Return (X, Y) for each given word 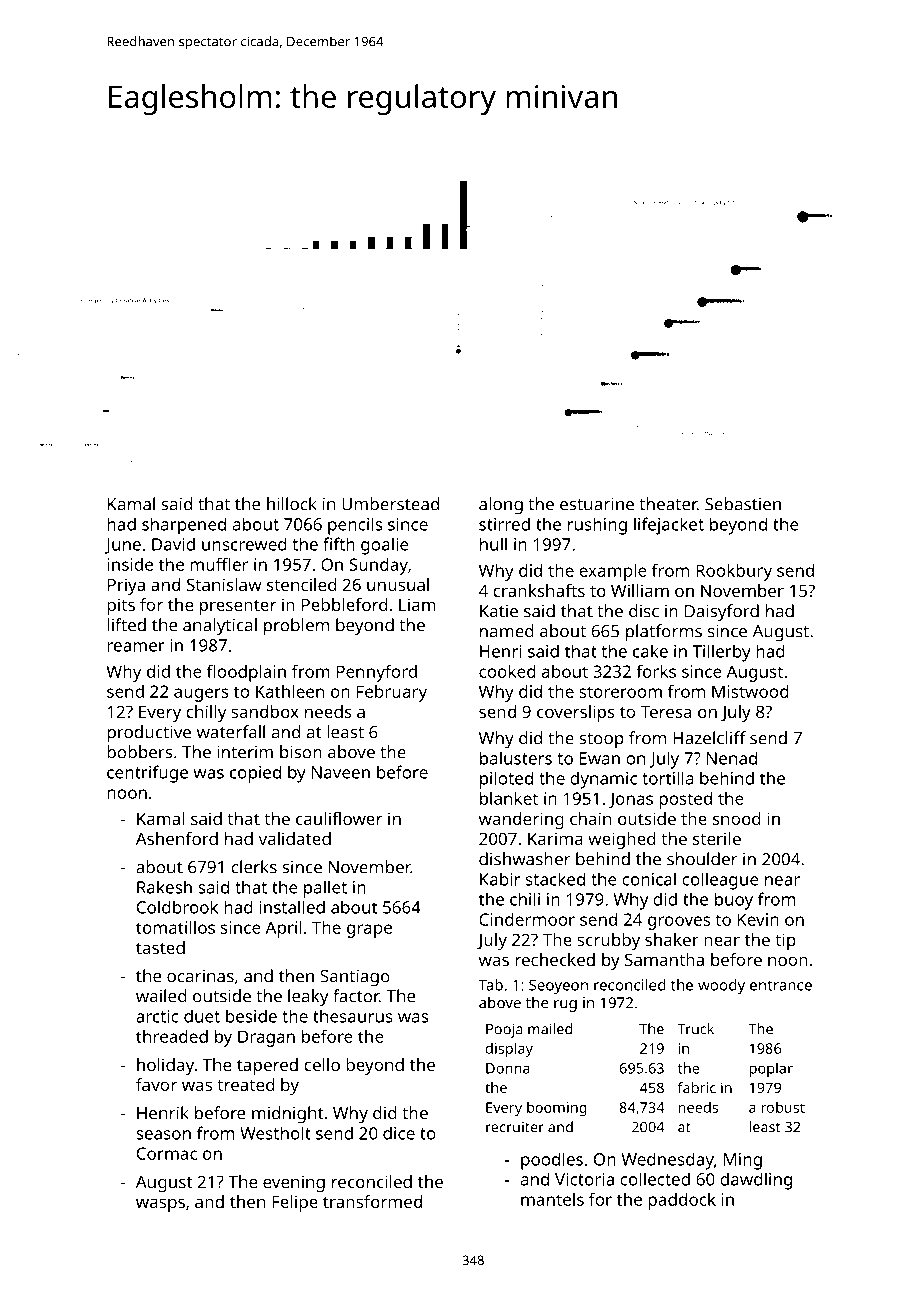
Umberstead (390, 504)
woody (721, 986)
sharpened (184, 526)
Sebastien (743, 504)
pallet (325, 889)
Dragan (266, 1038)
